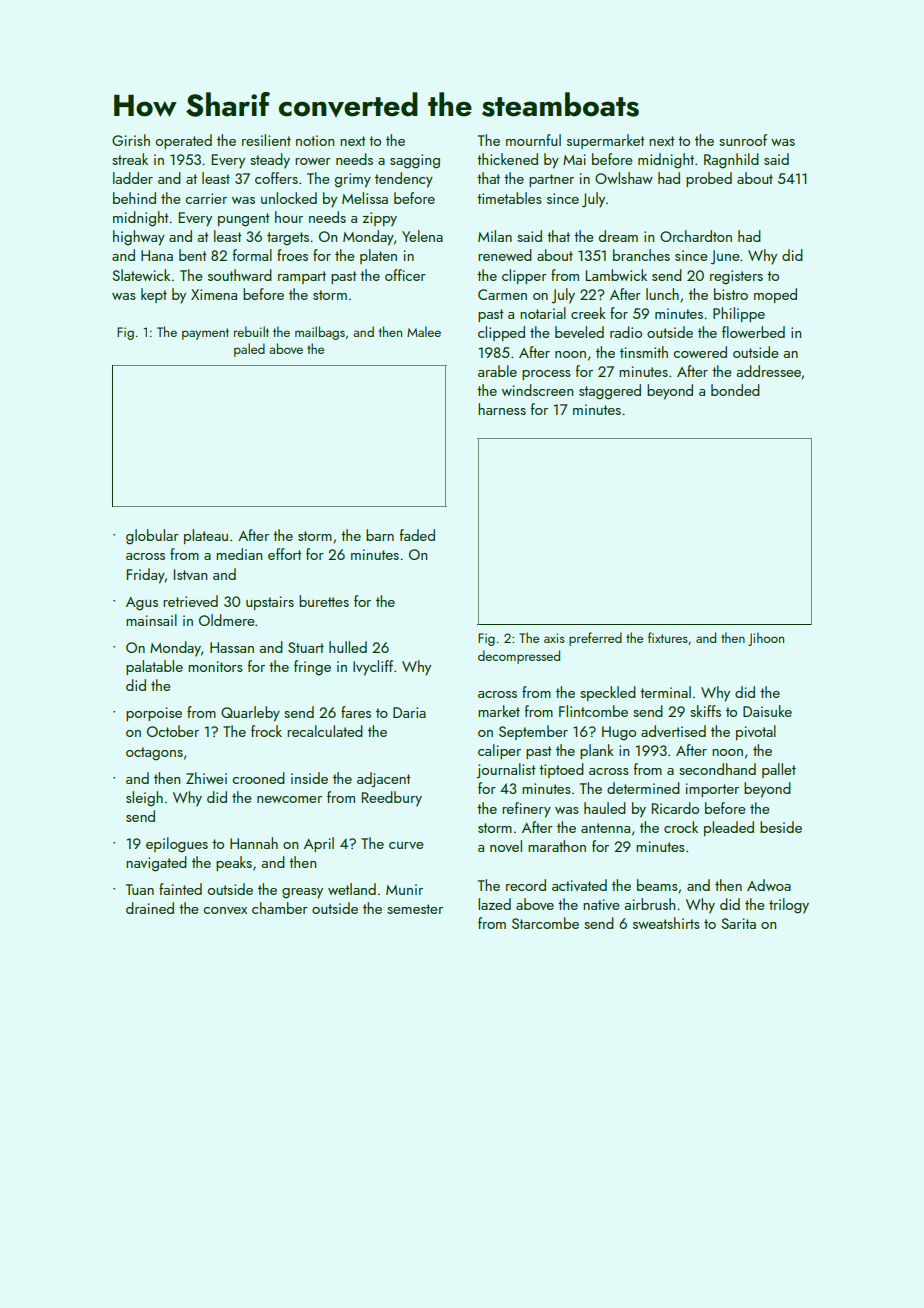 The image size is (924, 1308). Describe the element at coordinates (545, 923) in the image. I see `Starcombe` at that location.
